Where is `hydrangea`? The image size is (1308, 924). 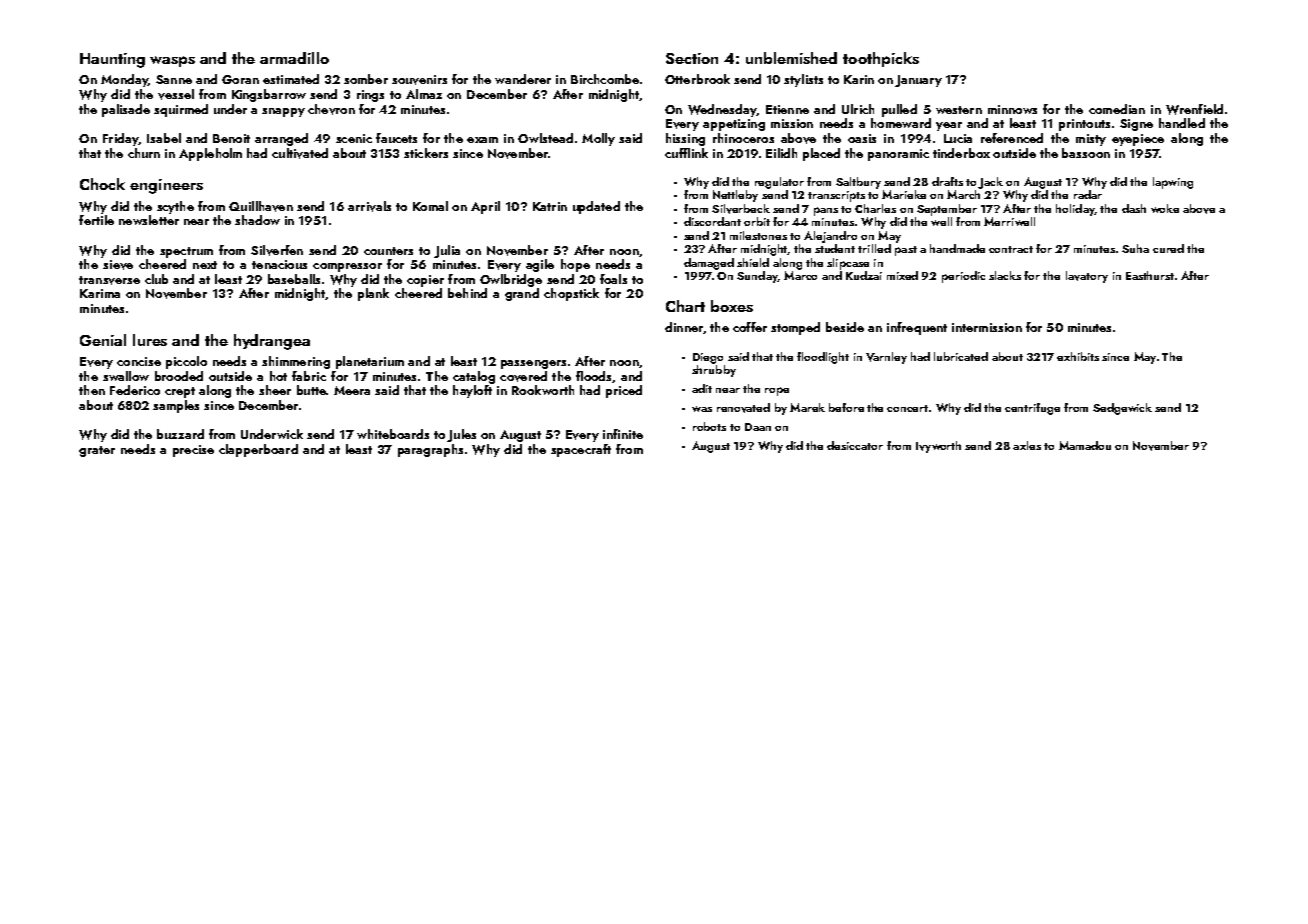 hydrangea is located at coordinates (272, 342).
